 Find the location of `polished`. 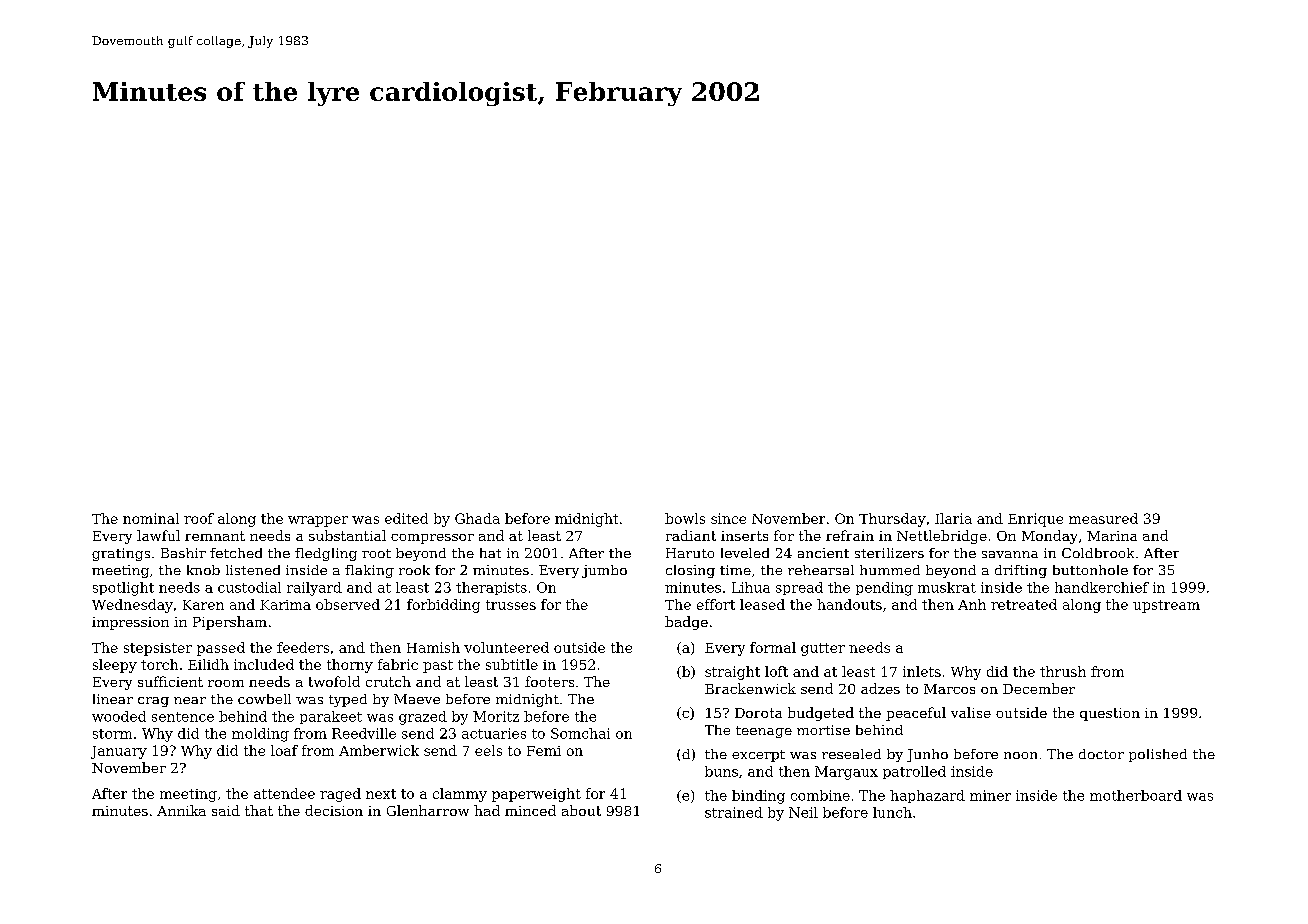

polished is located at coordinates (1158, 755).
